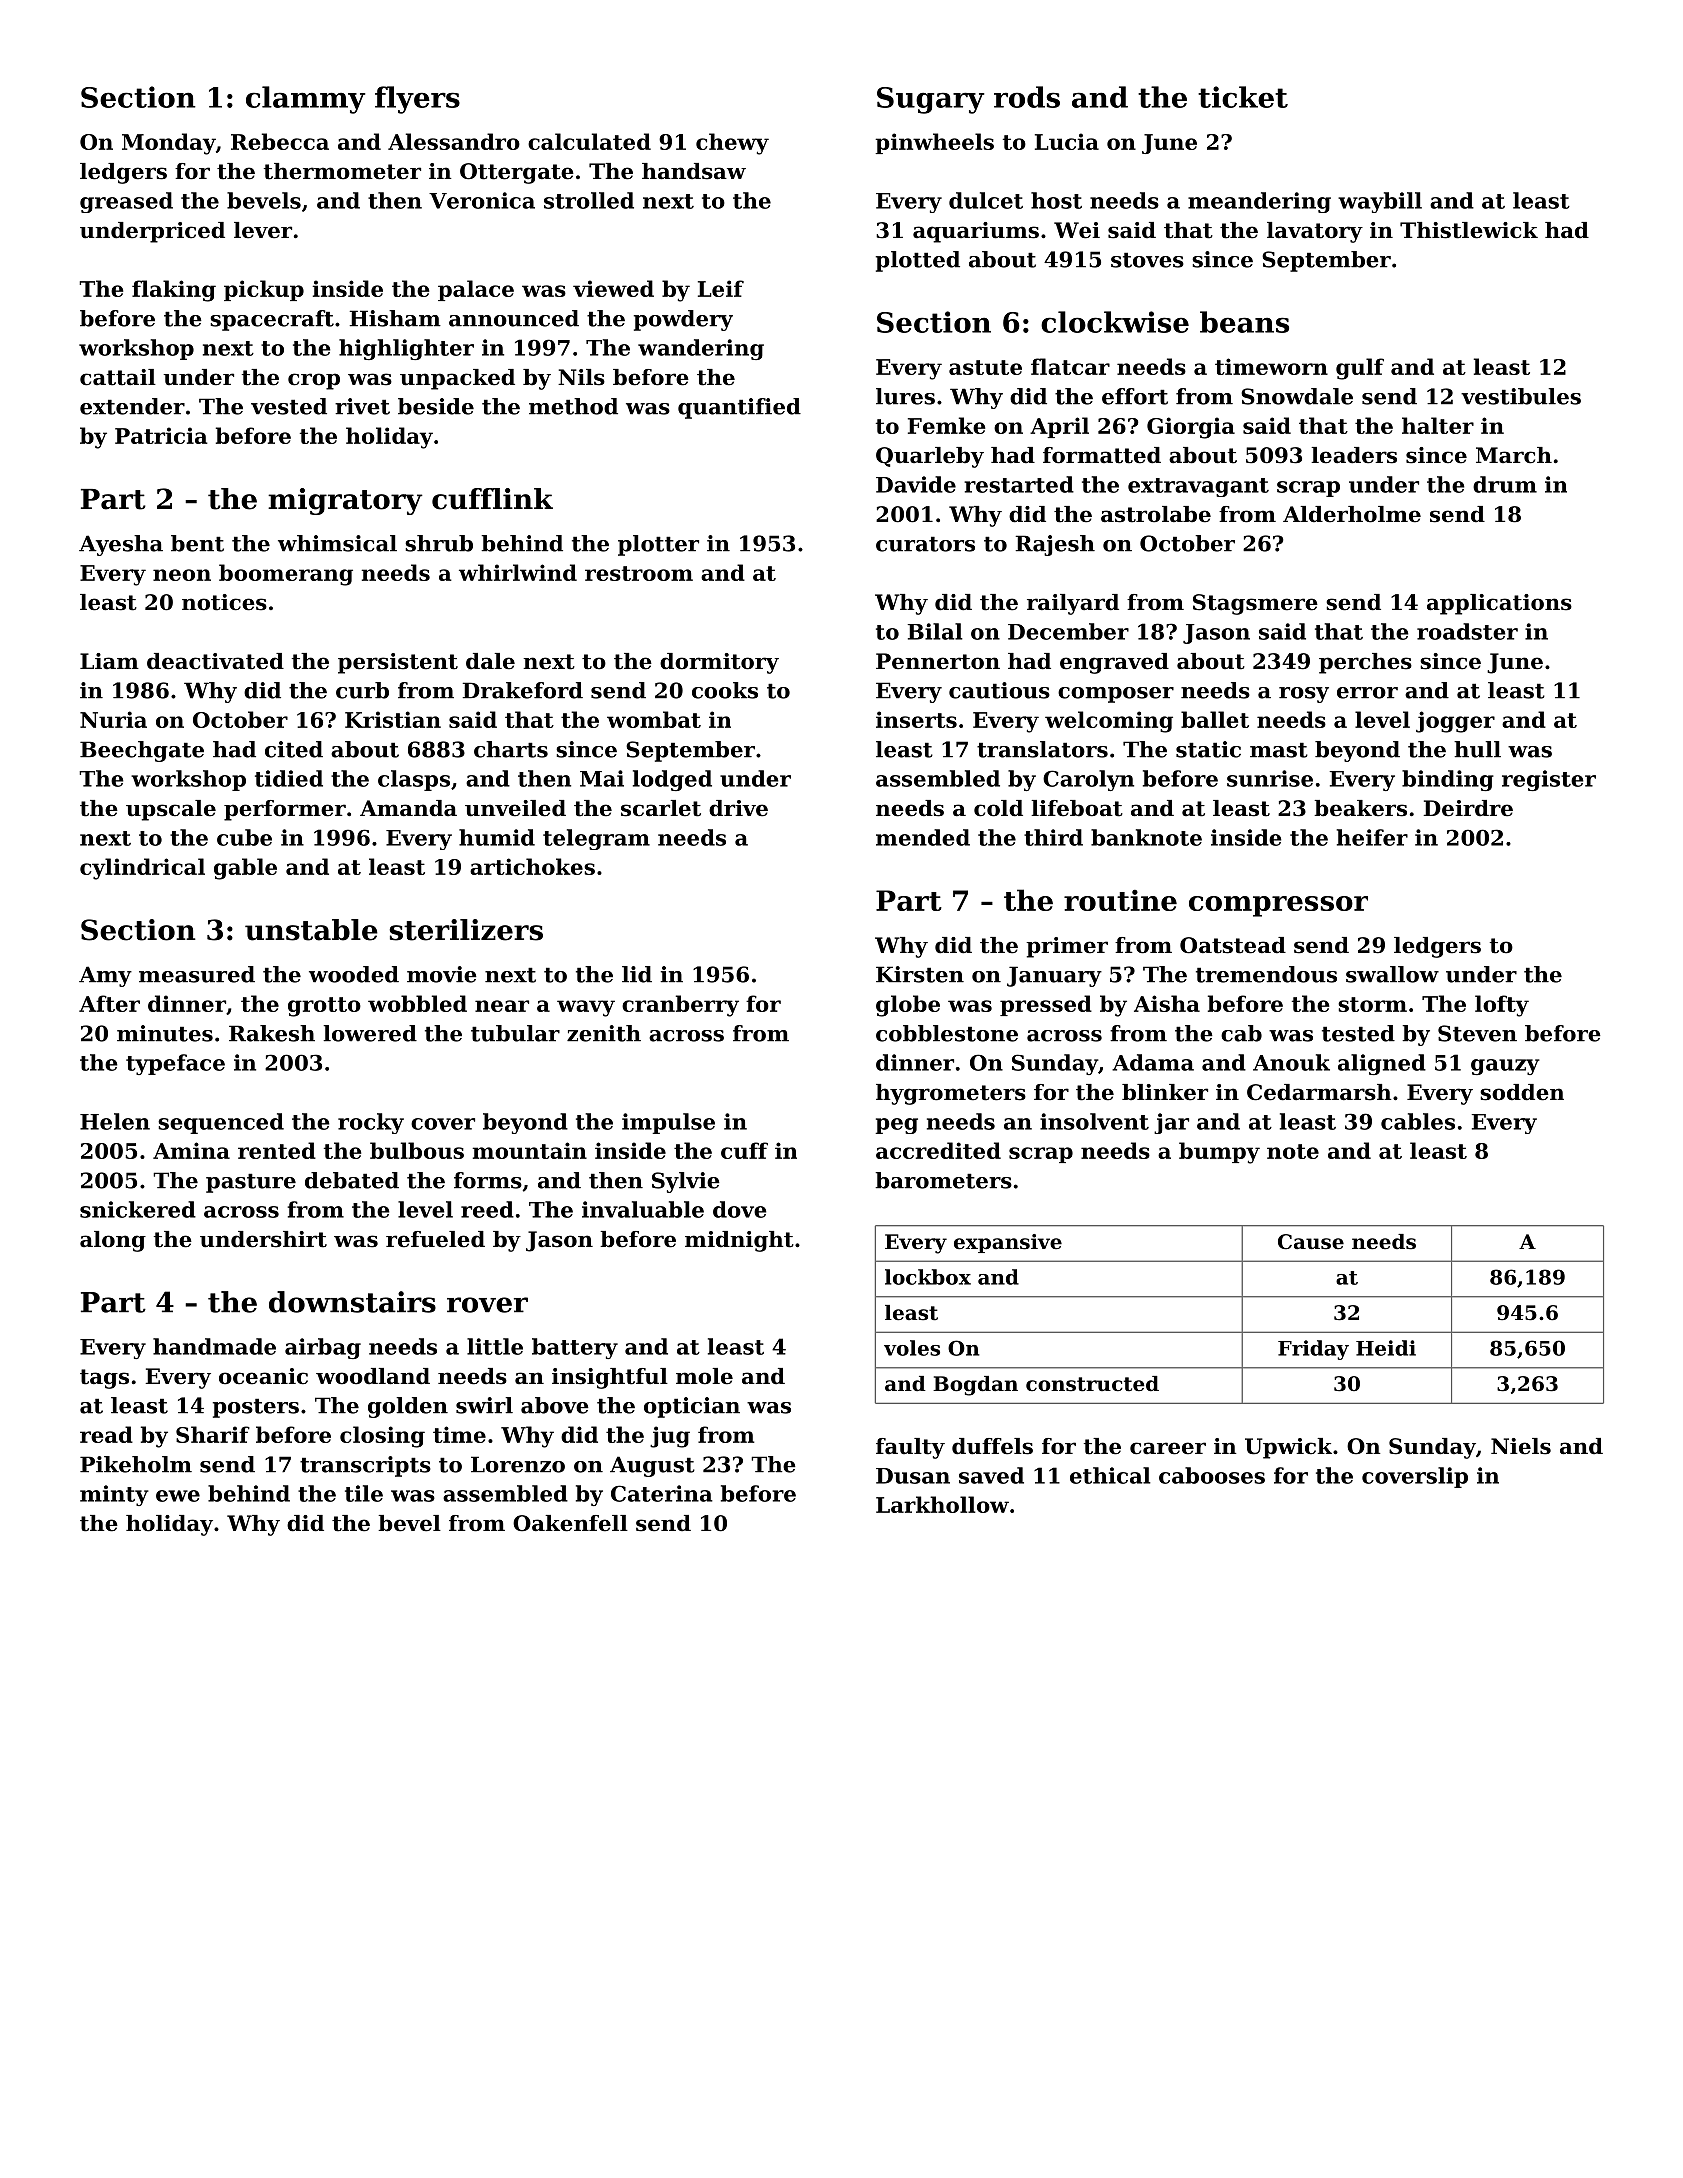 Image resolution: width=1683 pixels, height=2178 pixels. I want to click on pickup, so click(264, 290).
